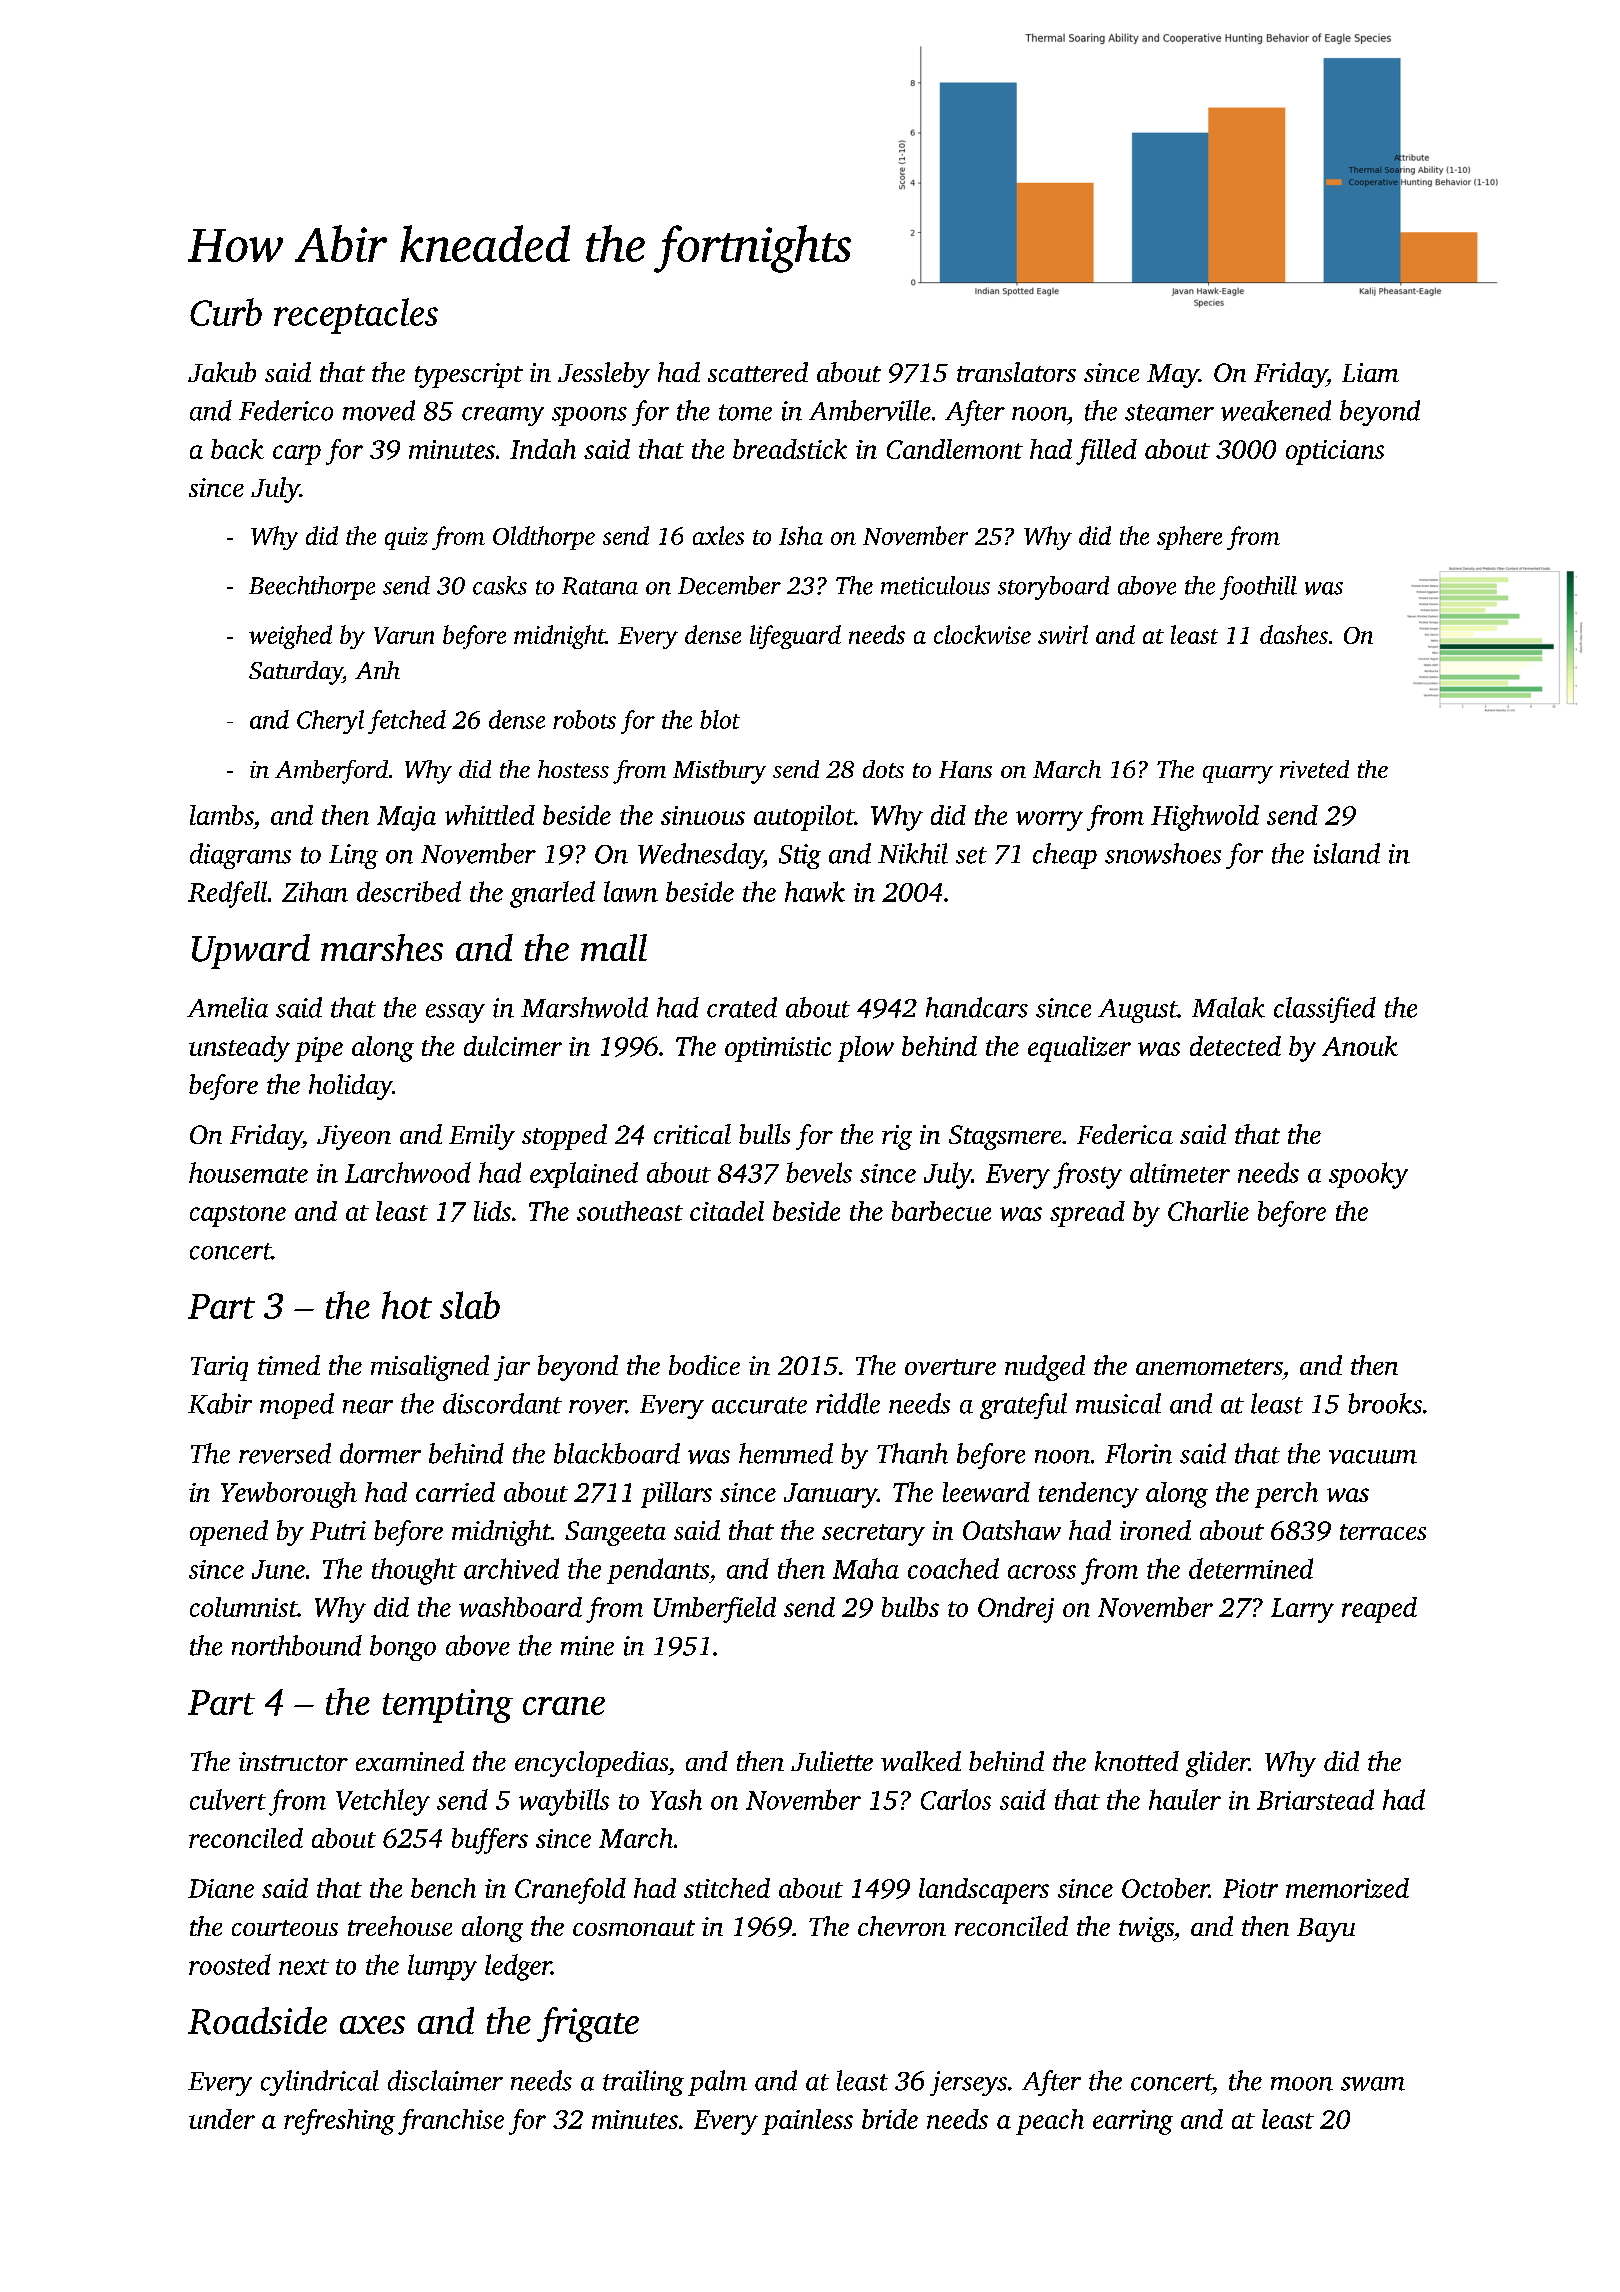 The height and width of the document is (2292, 1620). I want to click on refreshing, so click(339, 2122).
